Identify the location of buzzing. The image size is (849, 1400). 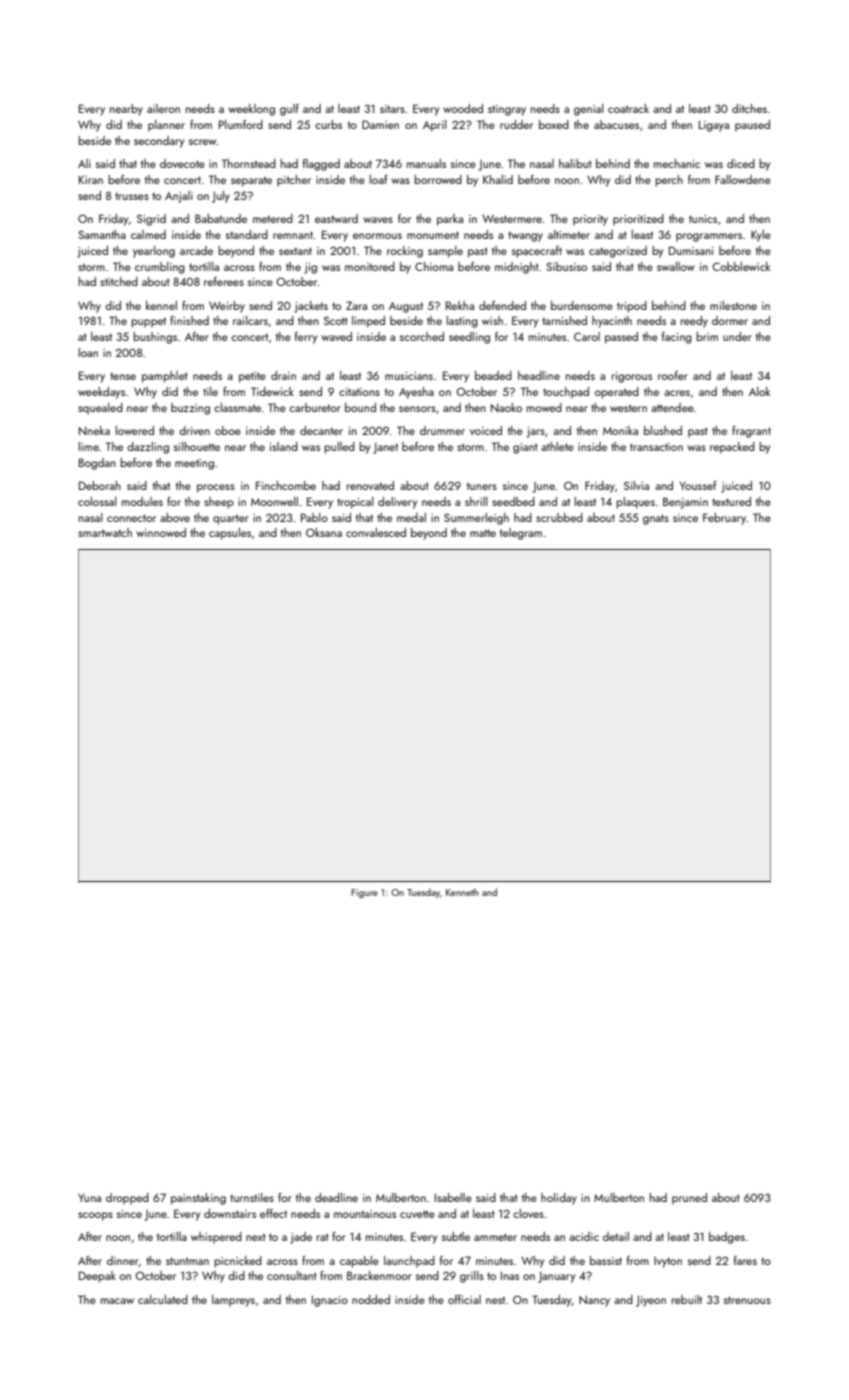
(190, 409).
